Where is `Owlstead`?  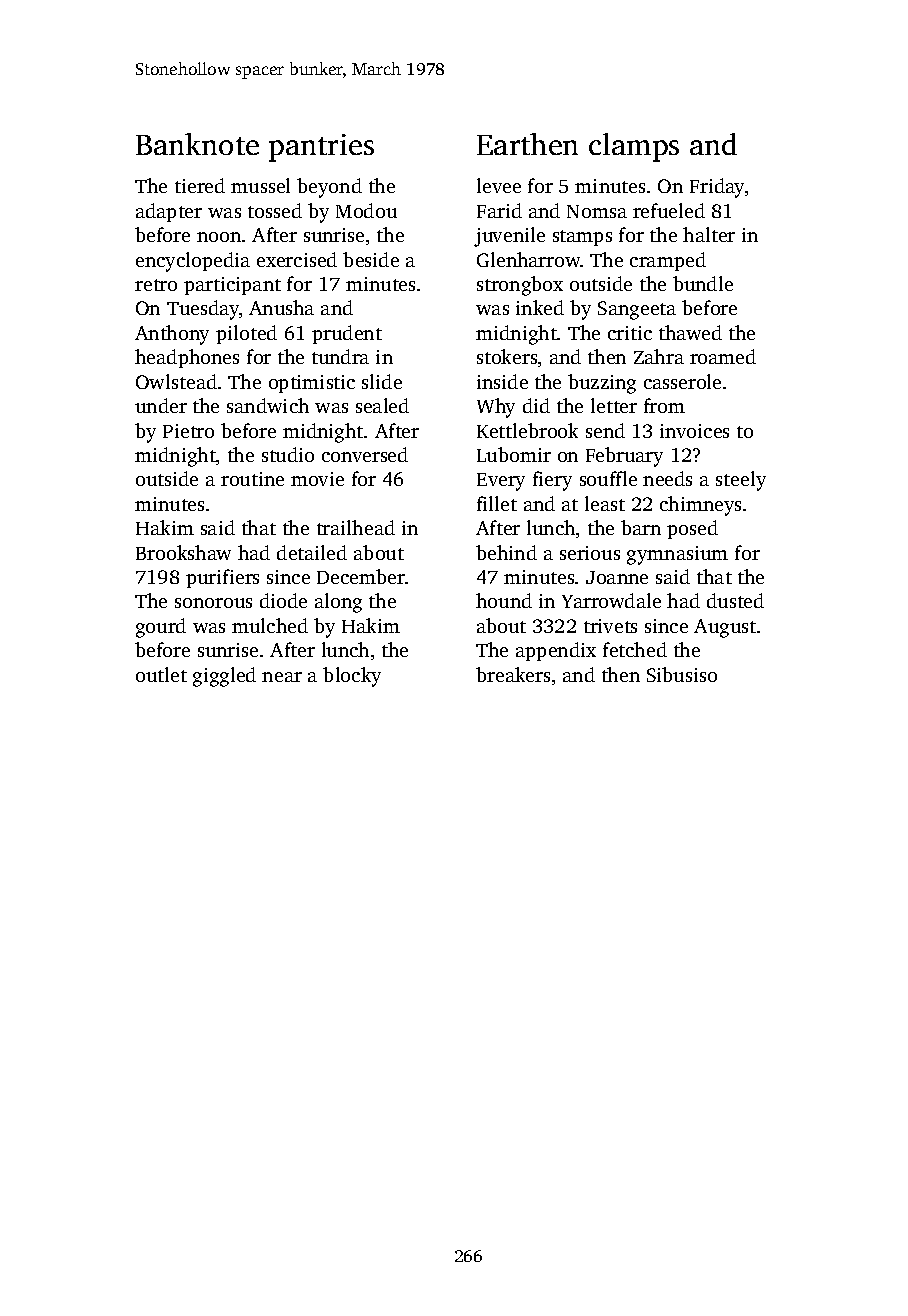 Owlstead is located at coordinates (176, 381).
